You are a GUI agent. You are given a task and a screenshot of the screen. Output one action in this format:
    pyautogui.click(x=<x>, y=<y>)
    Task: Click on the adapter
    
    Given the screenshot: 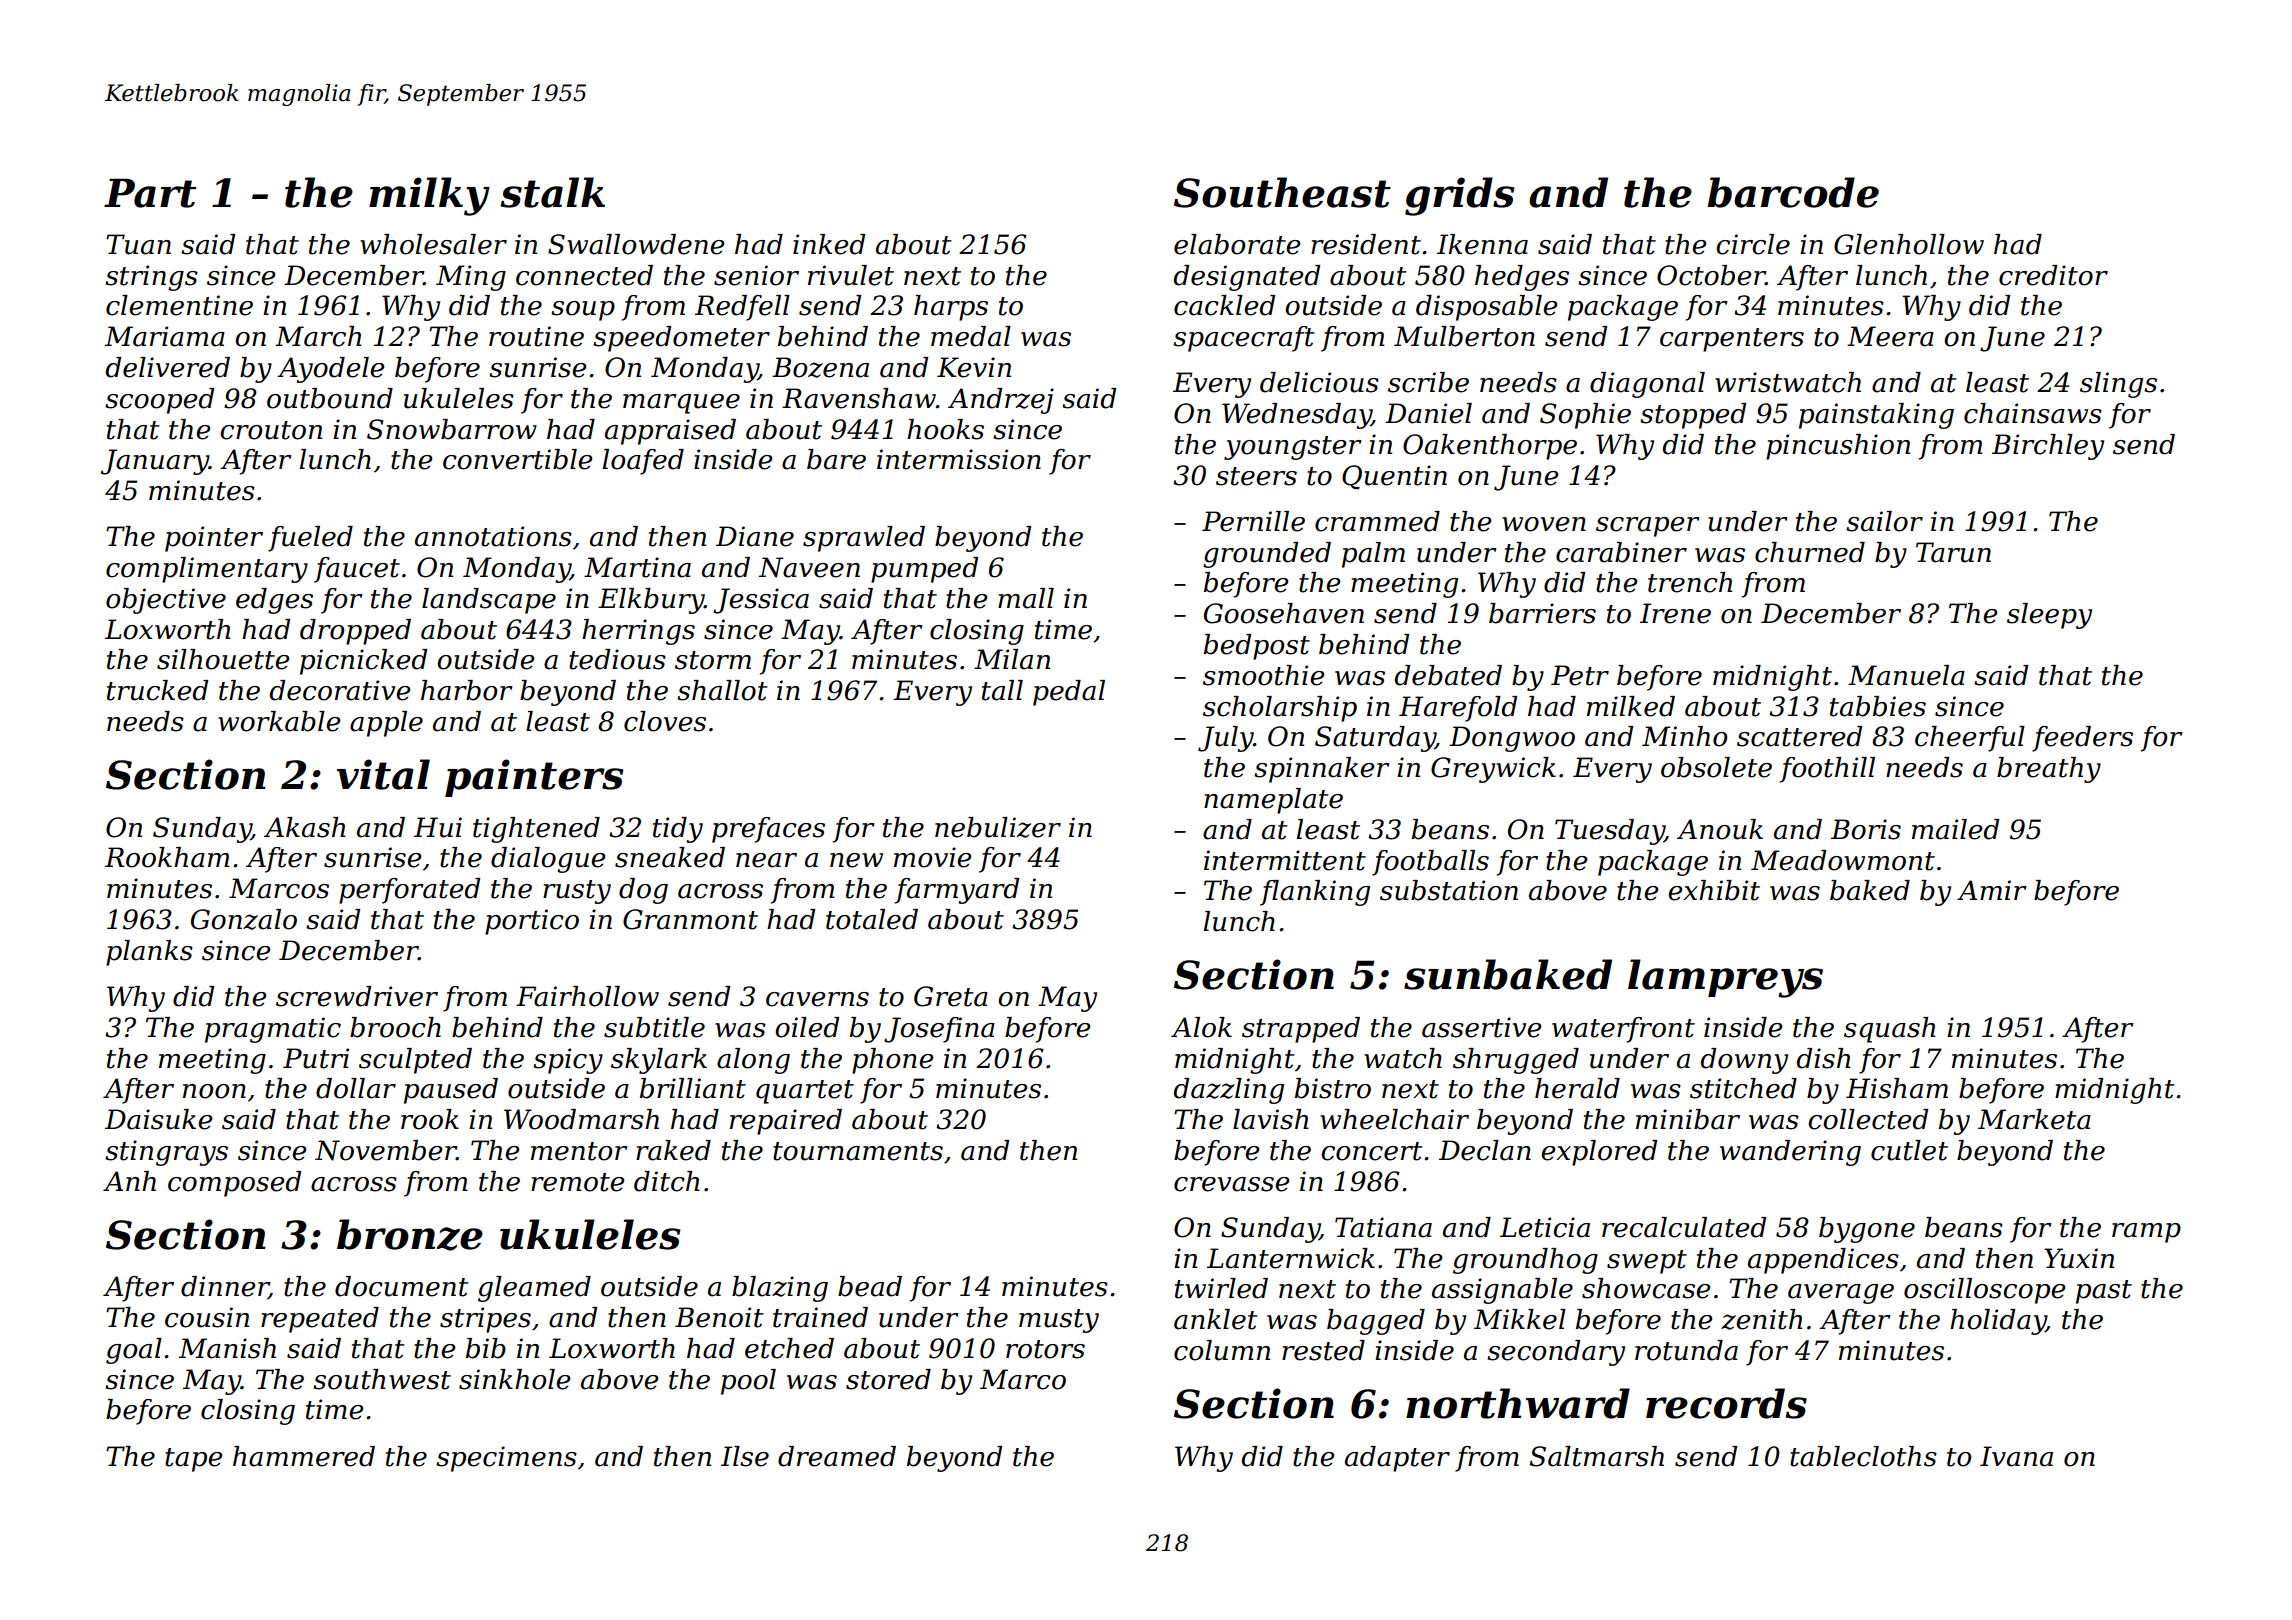 What is the action you would take?
    pyautogui.click(x=1397, y=1459)
